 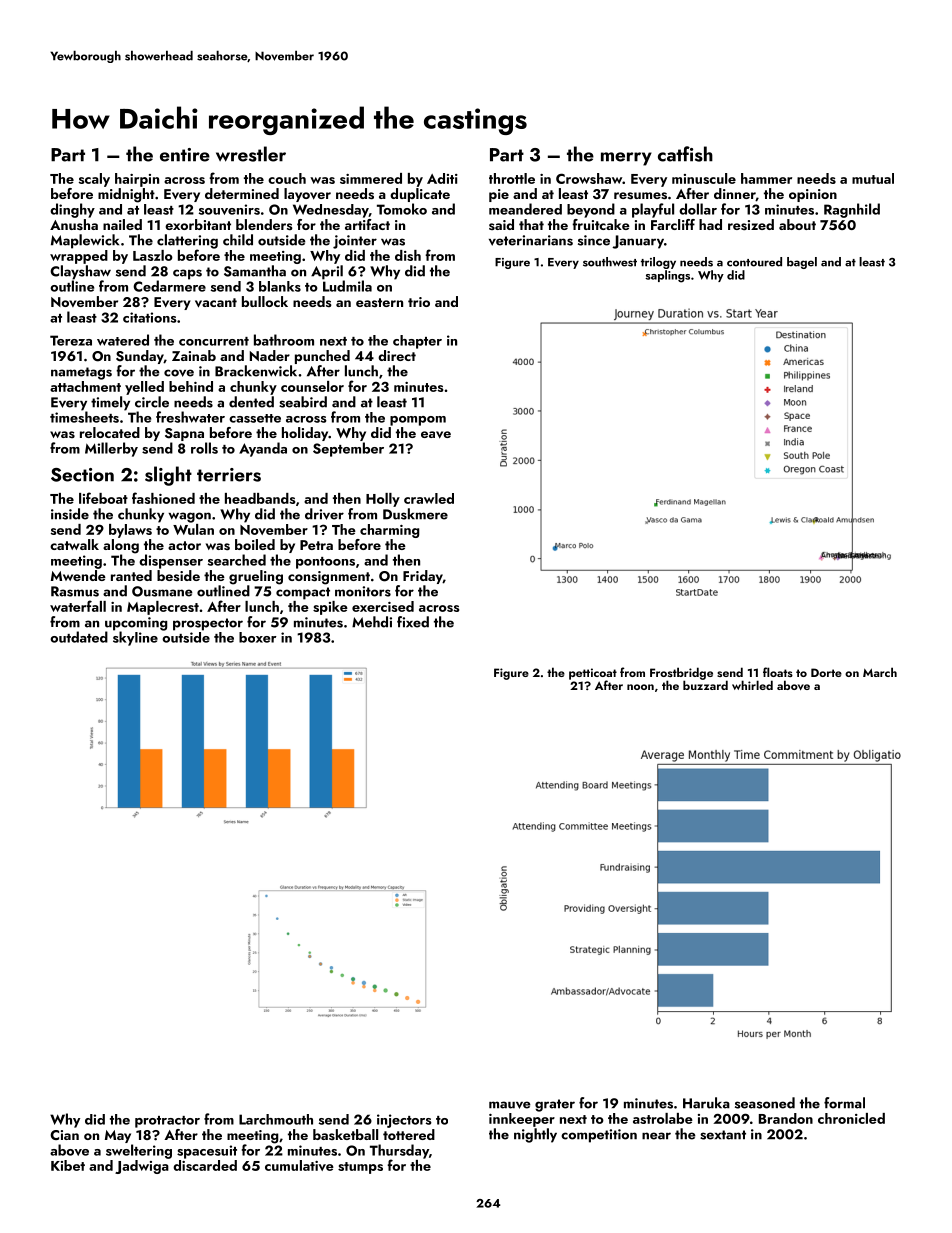 What do you see at coordinates (142, 1167) in the screenshot?
I see `Jadwiga` at bounding box center [142, 1167].
